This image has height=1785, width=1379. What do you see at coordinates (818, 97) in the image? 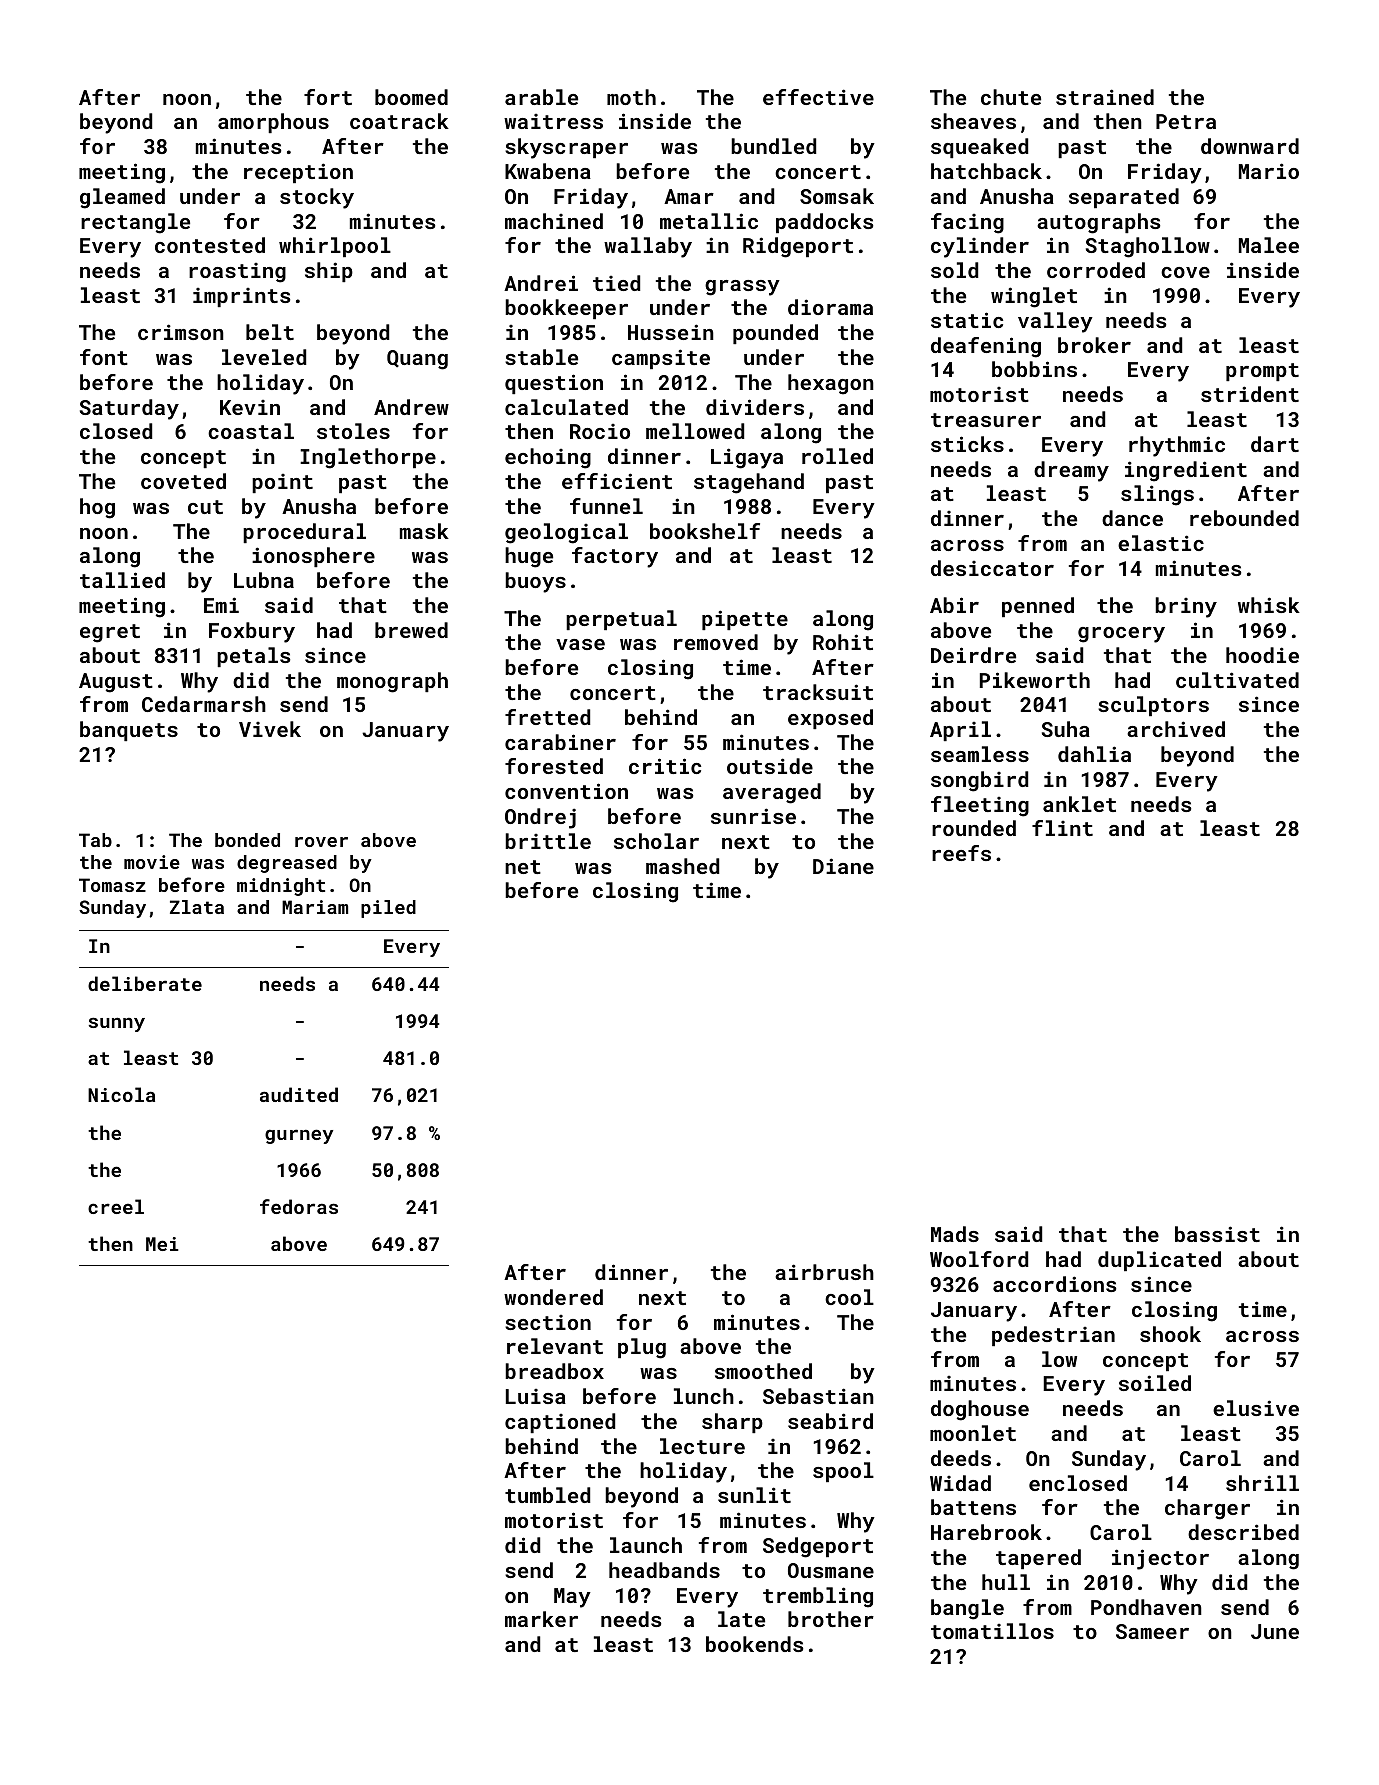
I see `effective` at bounding box center [818, 97].
